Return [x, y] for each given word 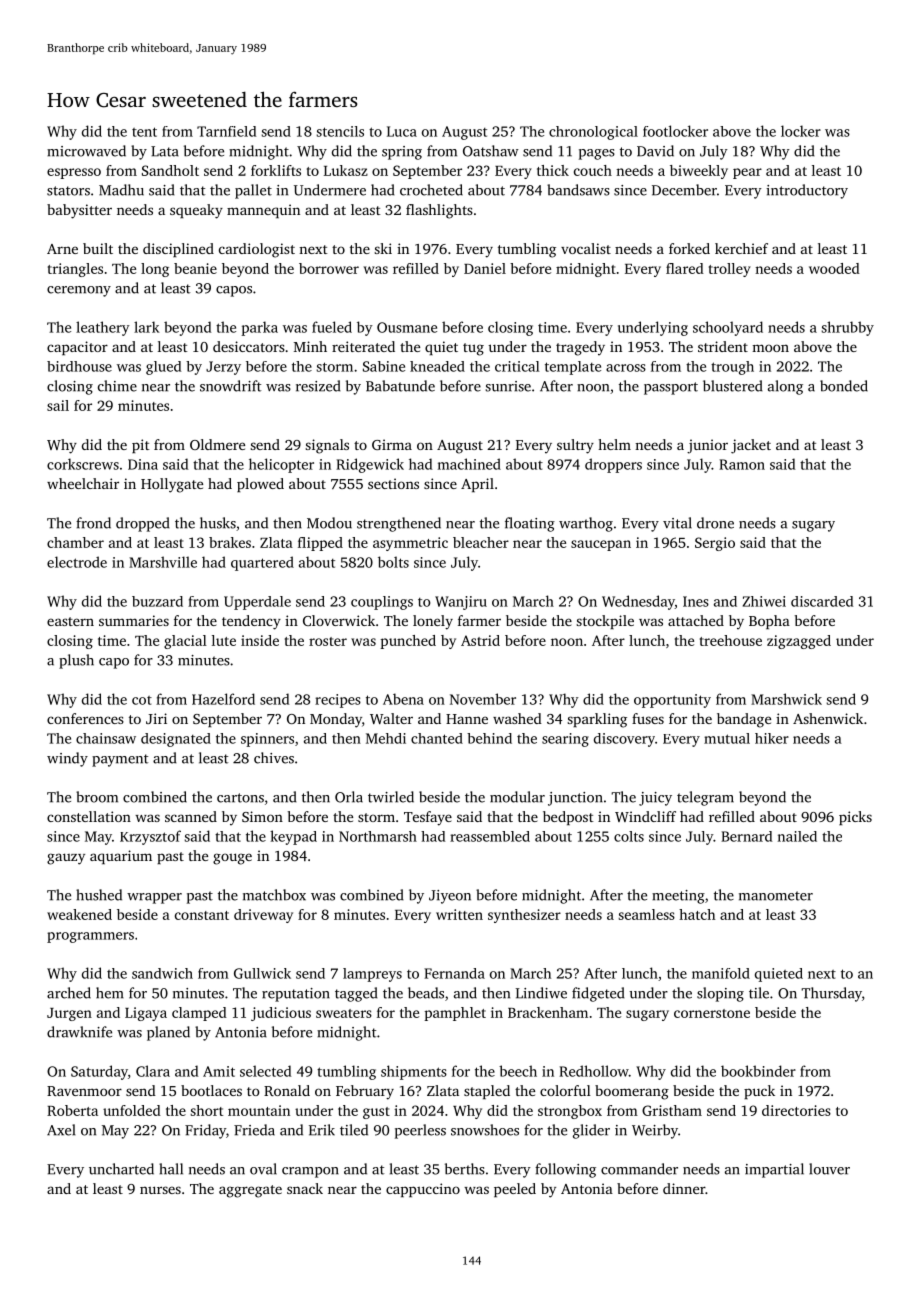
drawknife [79, 1032]
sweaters [344, 1013]
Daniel [485, 268]
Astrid [480, 640]
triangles [75, 270]
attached [696, 620]
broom [97, 797]
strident [723, 346]
